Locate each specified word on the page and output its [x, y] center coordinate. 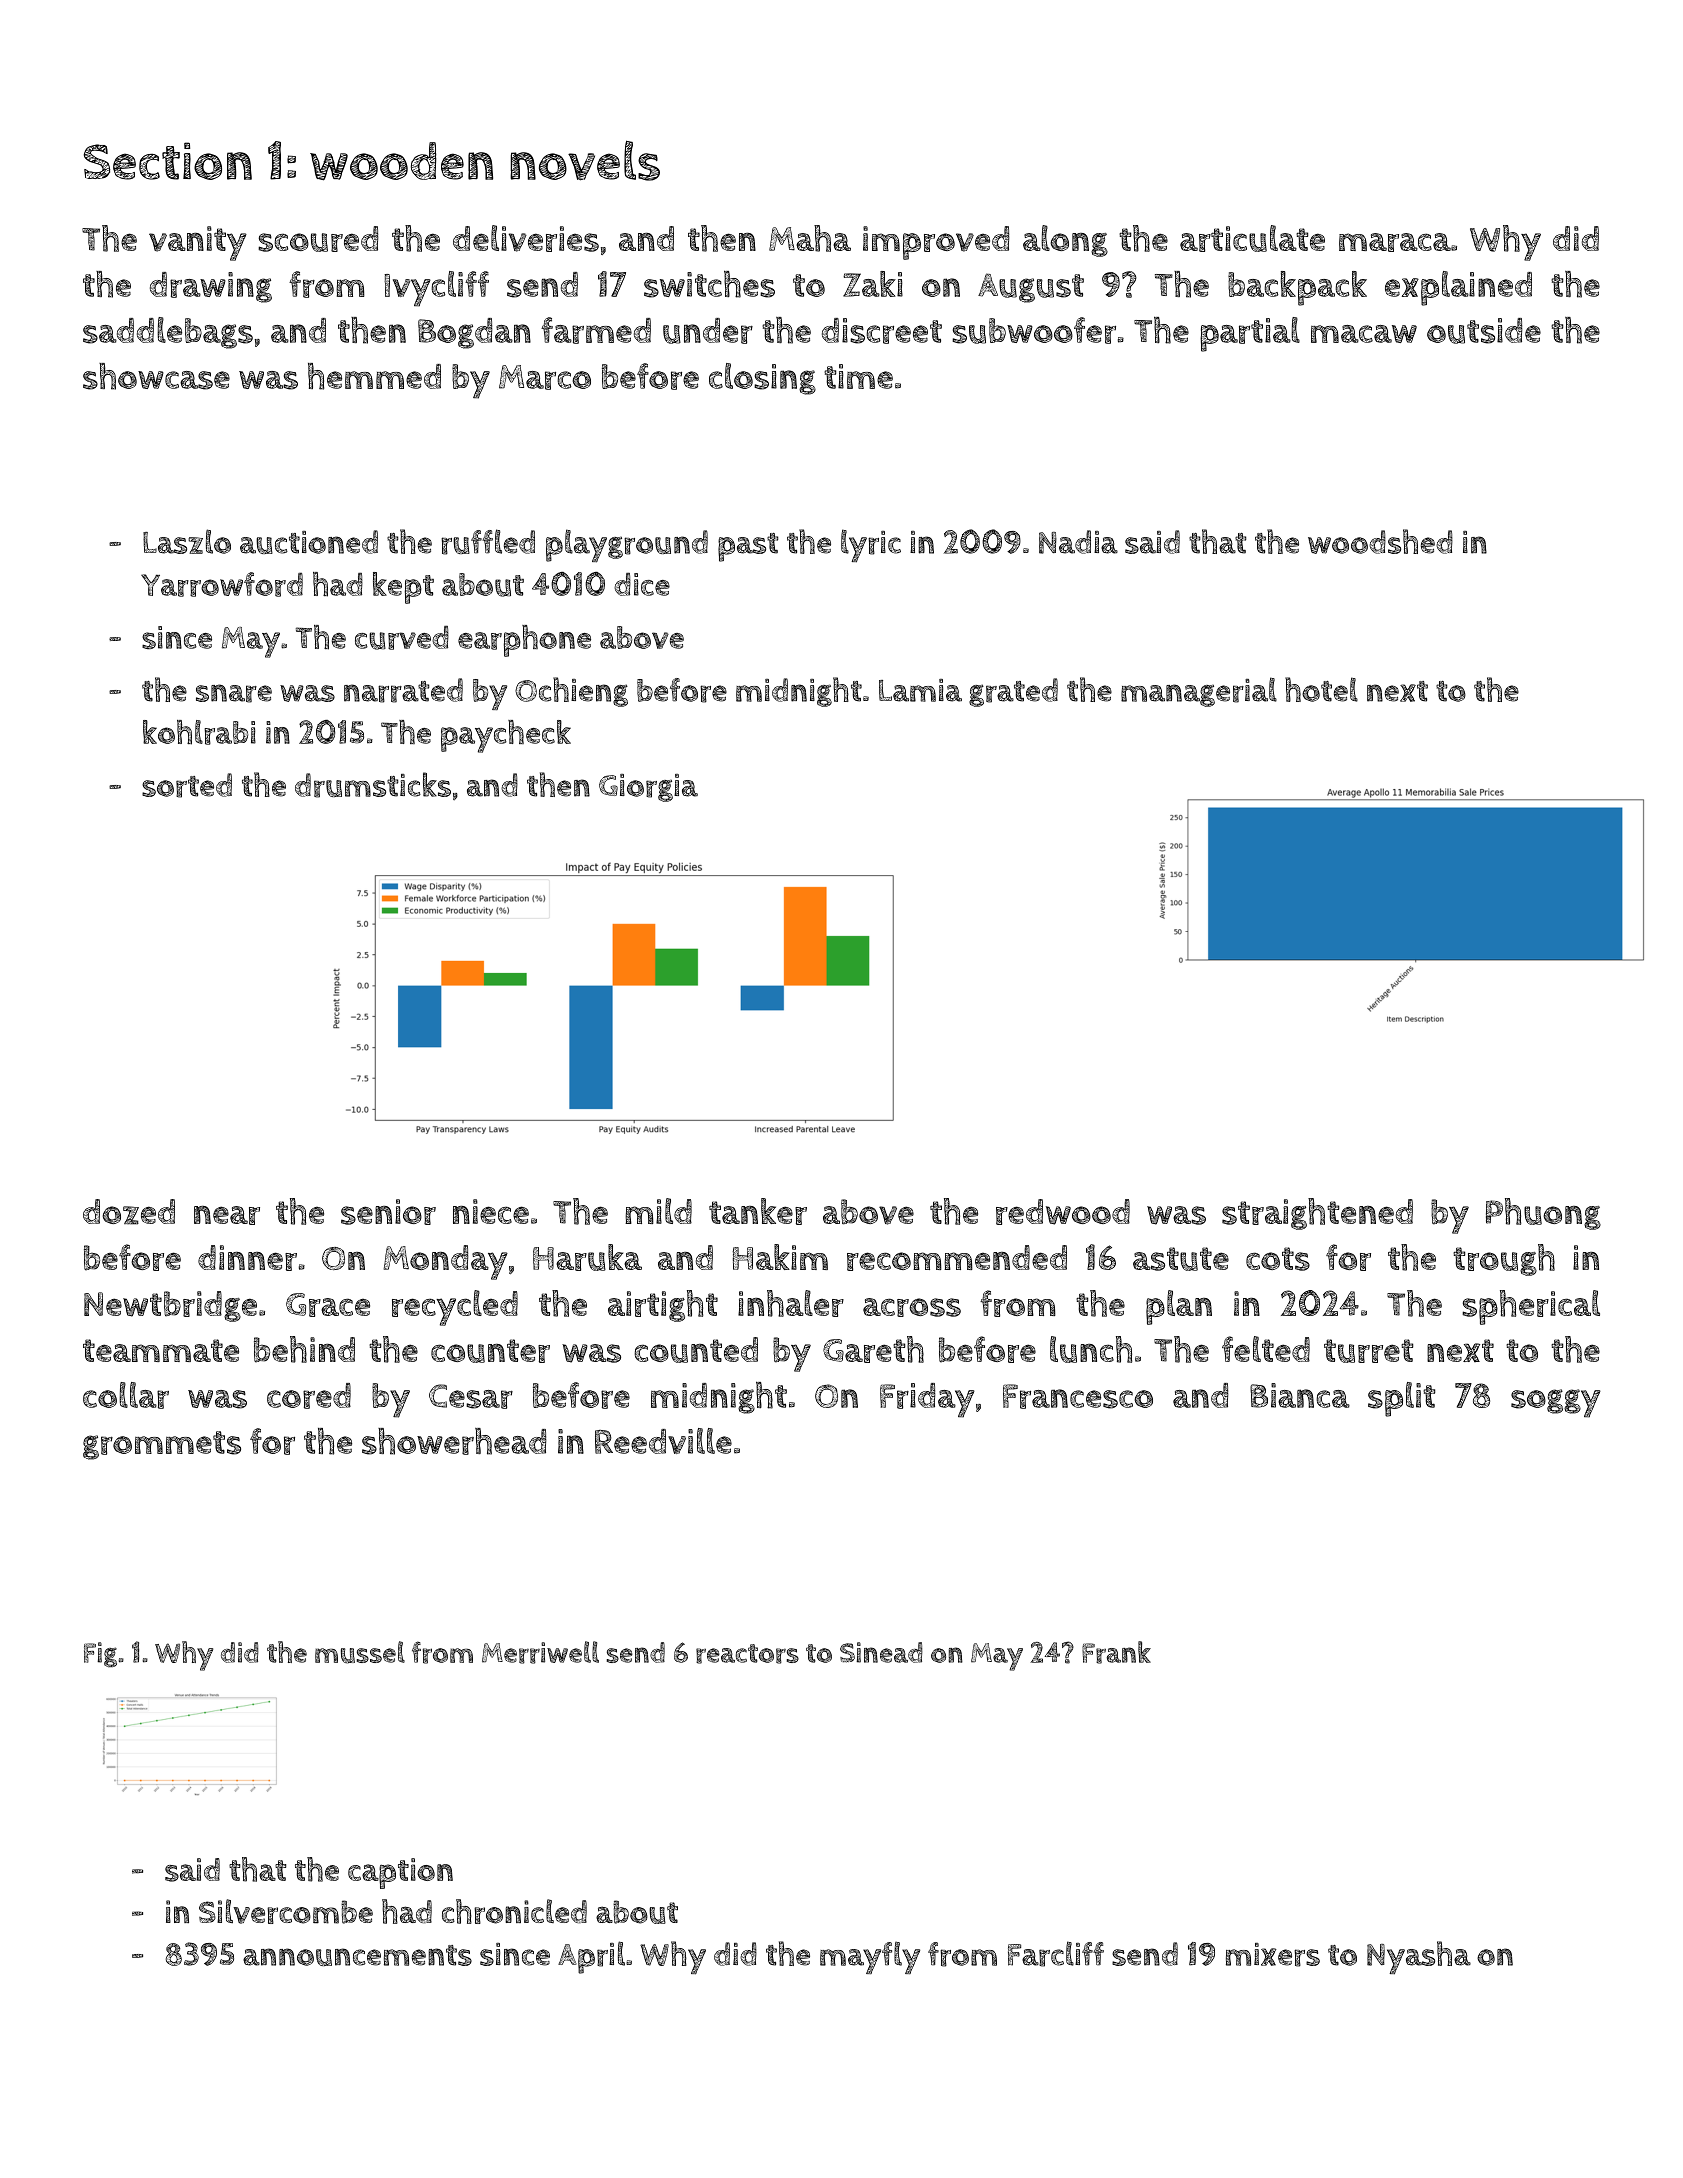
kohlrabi [199, 732]
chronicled [514, 1911]
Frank [1116, 1652]
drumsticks [373, 785]
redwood [1063, 1212]
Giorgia [648, 788]
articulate [1252, 238]
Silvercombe [286, 1911]
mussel [360, 1652]
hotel [1321, 689]
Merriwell [540, 1652]
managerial [1199, 692]
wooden [401, 161]
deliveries [526, 238]
